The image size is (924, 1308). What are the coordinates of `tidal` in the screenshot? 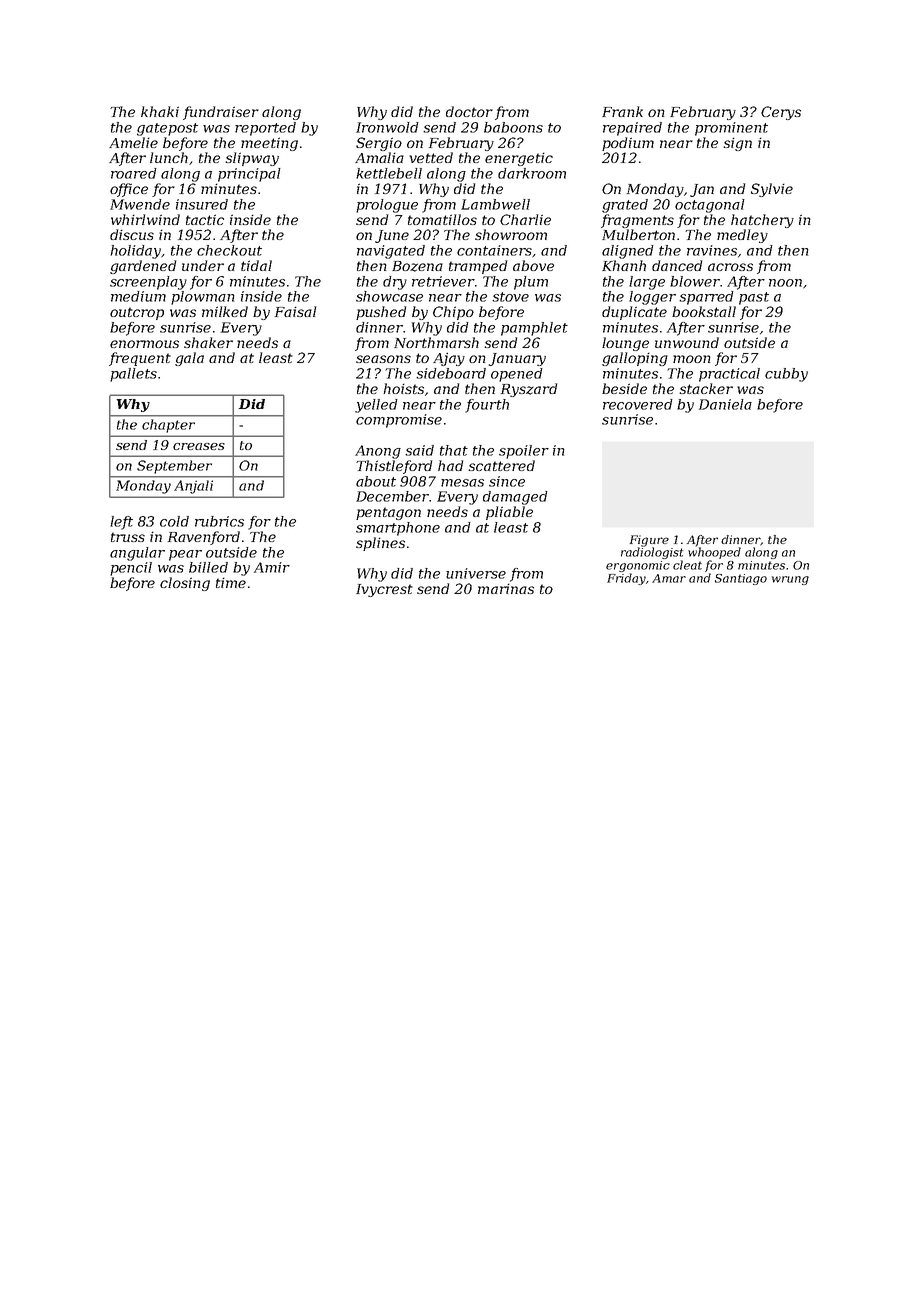 It's located at (256, 265).
